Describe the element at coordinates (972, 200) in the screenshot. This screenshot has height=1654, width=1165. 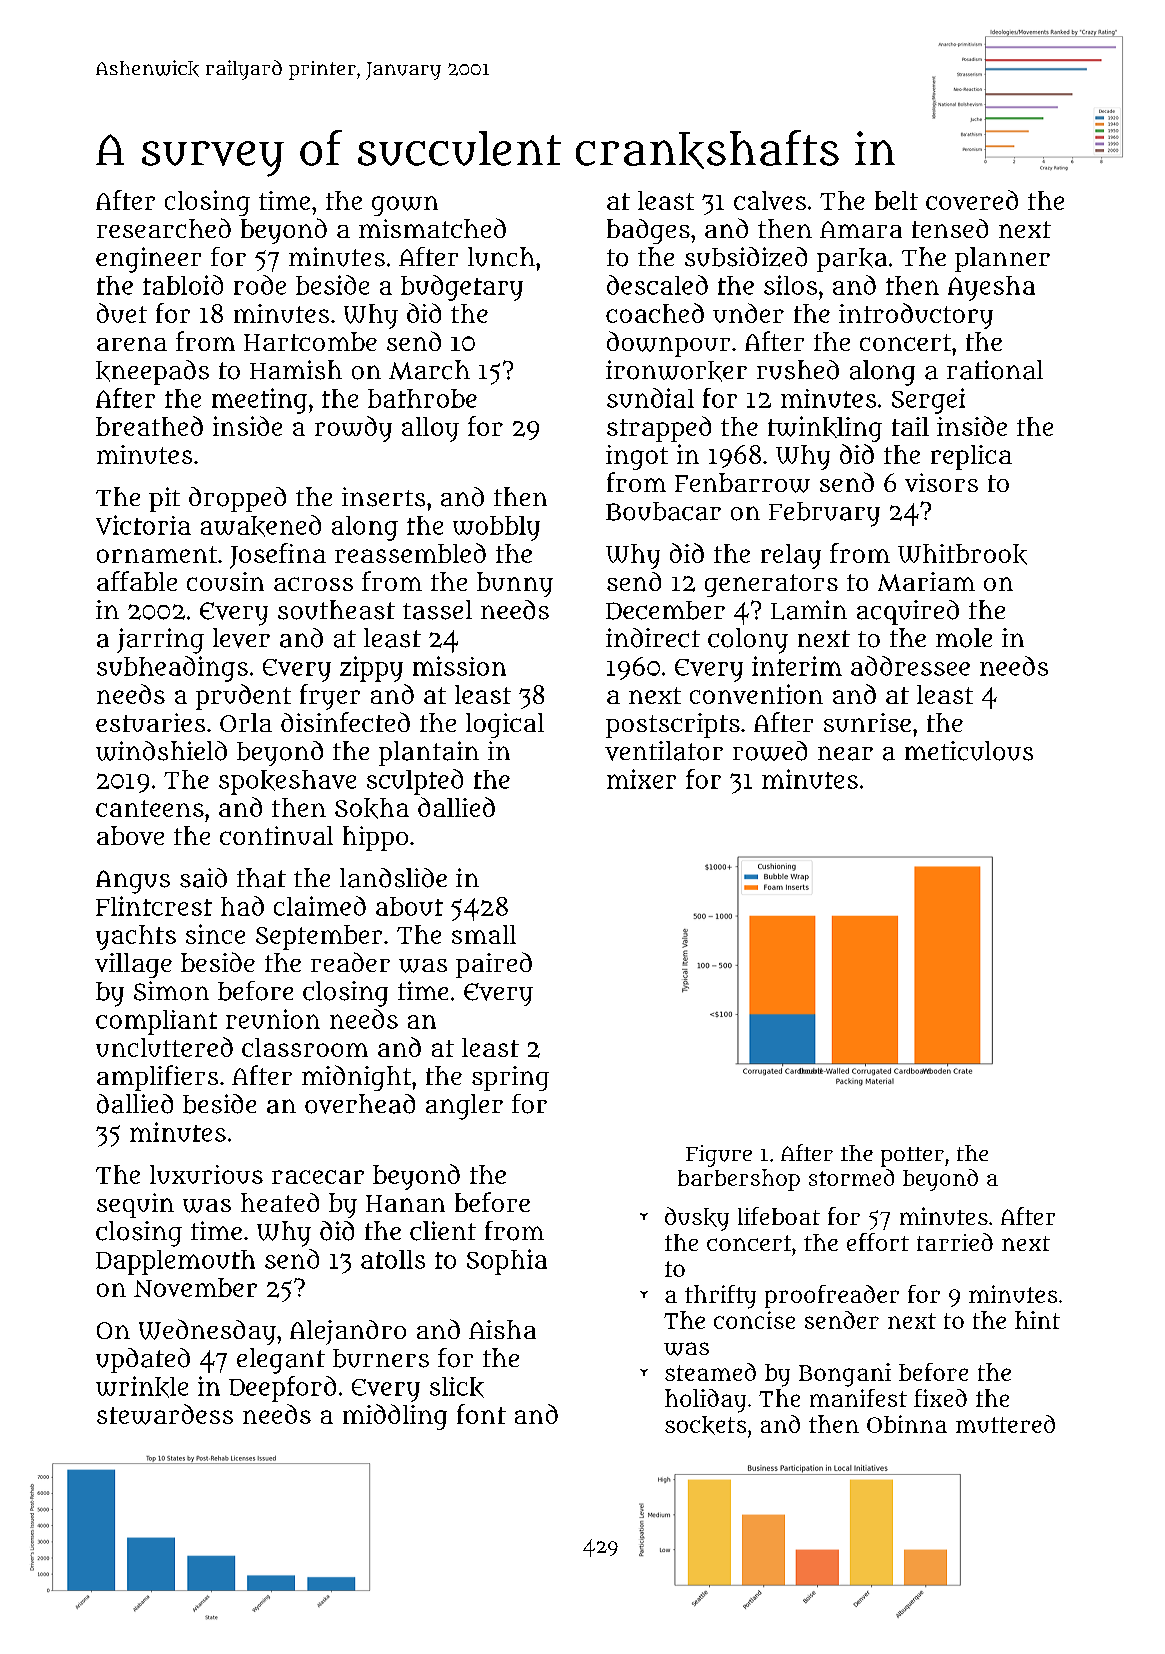
I see `covered` at that location.
